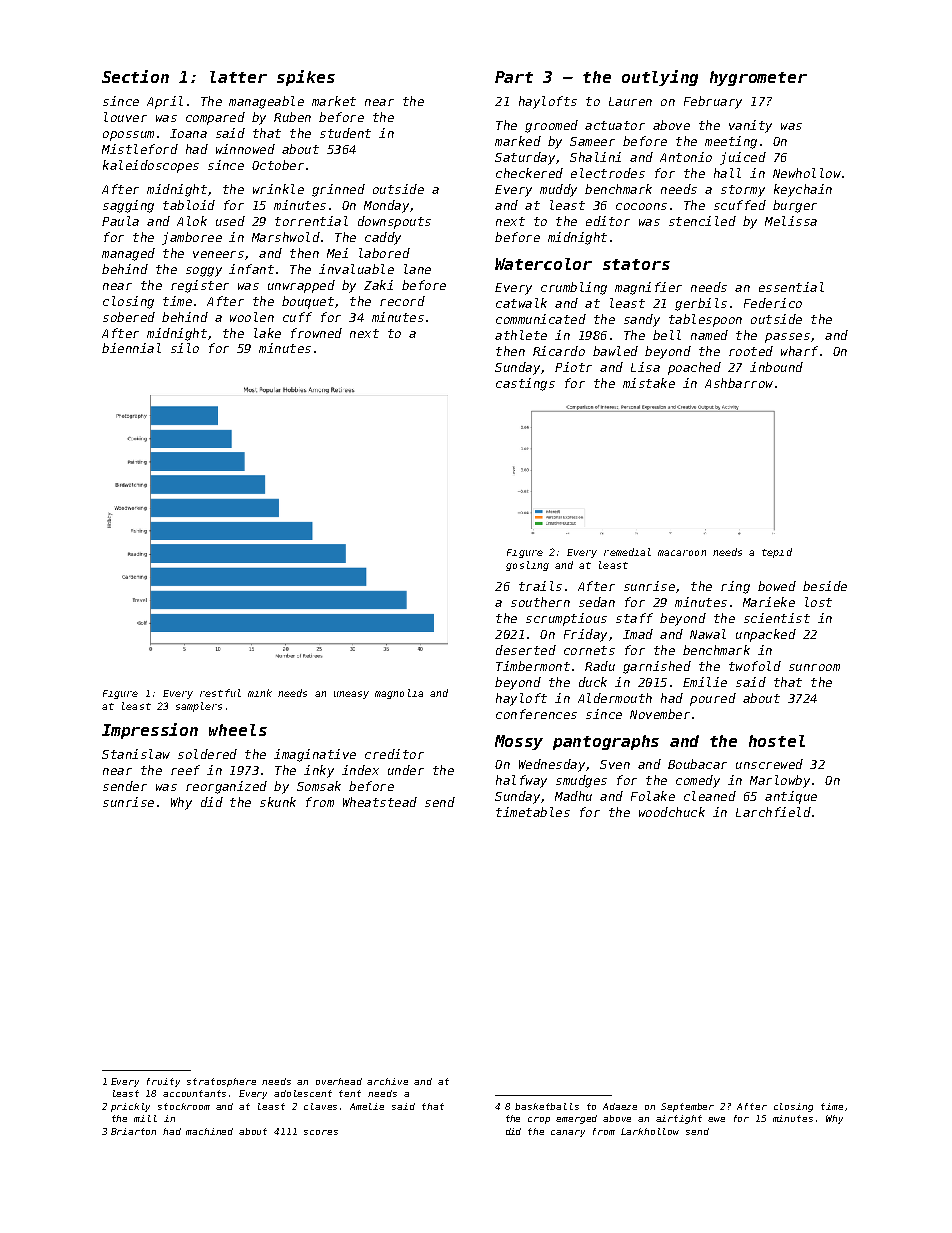 The height and width of the page is (1233, 952). I want to click on Stanislaw, so click(136, 754).
